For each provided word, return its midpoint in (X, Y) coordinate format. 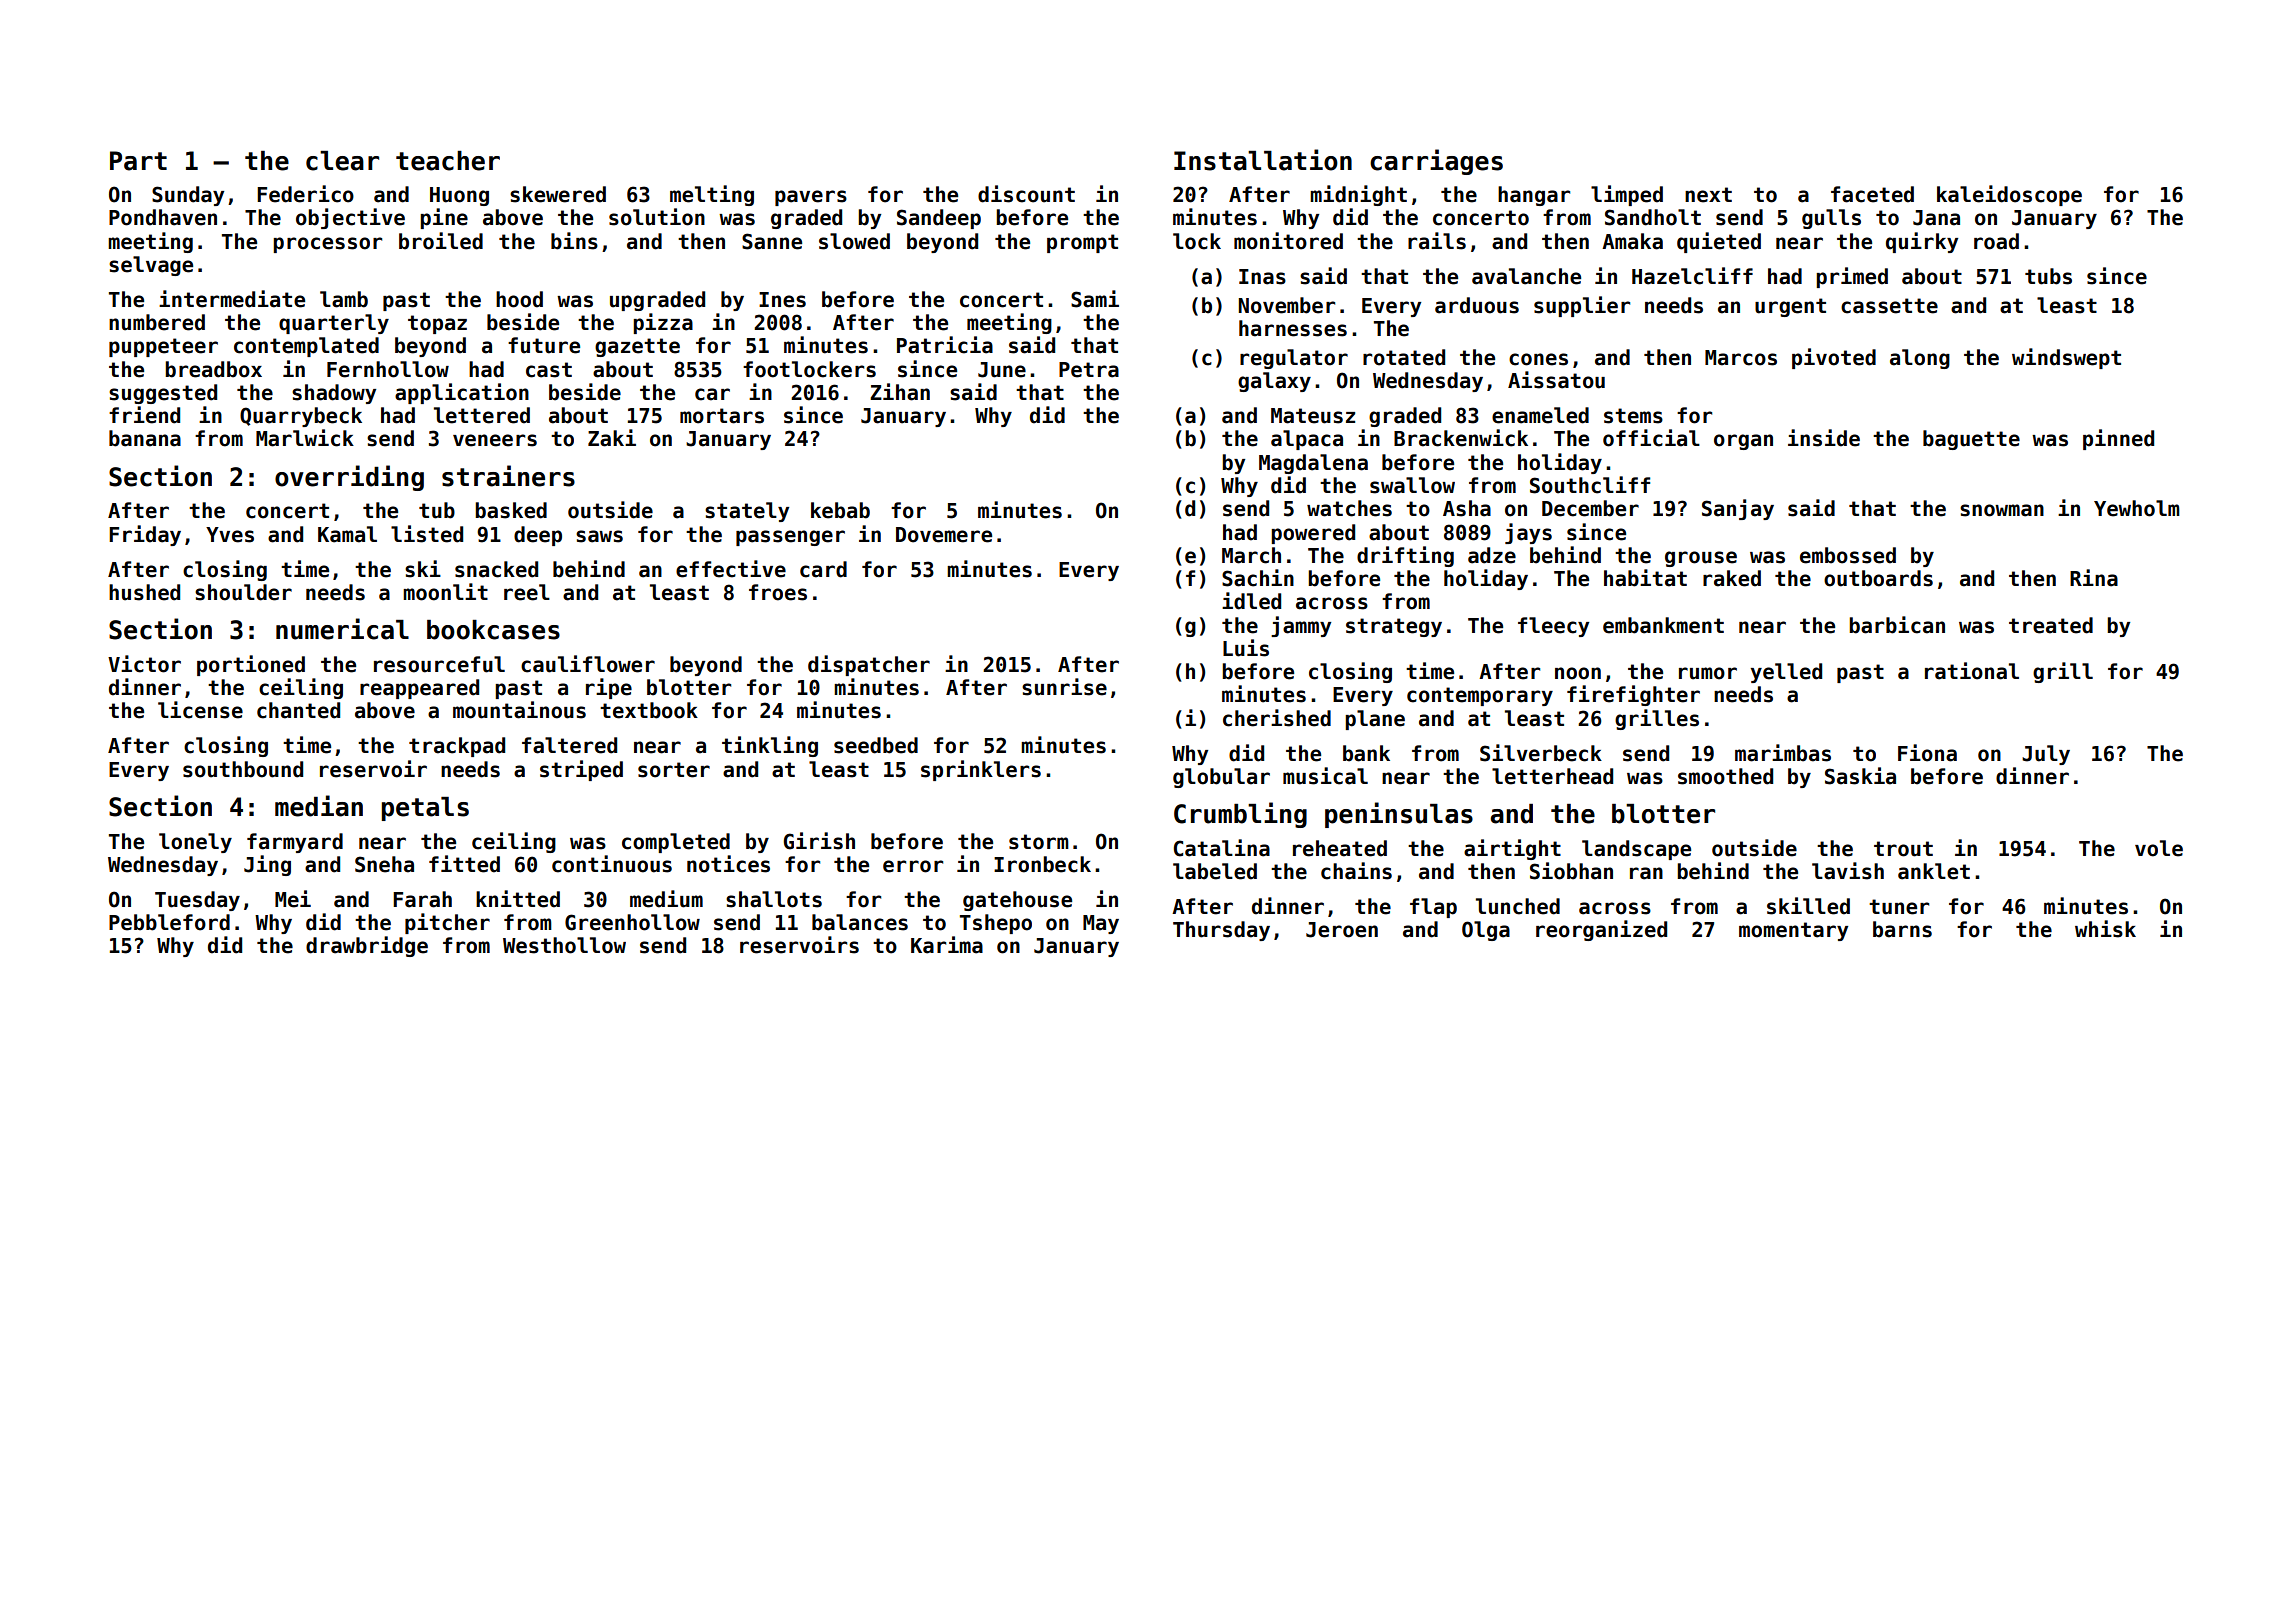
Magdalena (1313, 464)
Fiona (1927, 753)
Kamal (347, 534)
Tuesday (197, 901)
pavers (811, 198)
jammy (1301, 626)
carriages (1436, 162)
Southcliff (1590, 485)
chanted (298, 710)
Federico (305, 194)
